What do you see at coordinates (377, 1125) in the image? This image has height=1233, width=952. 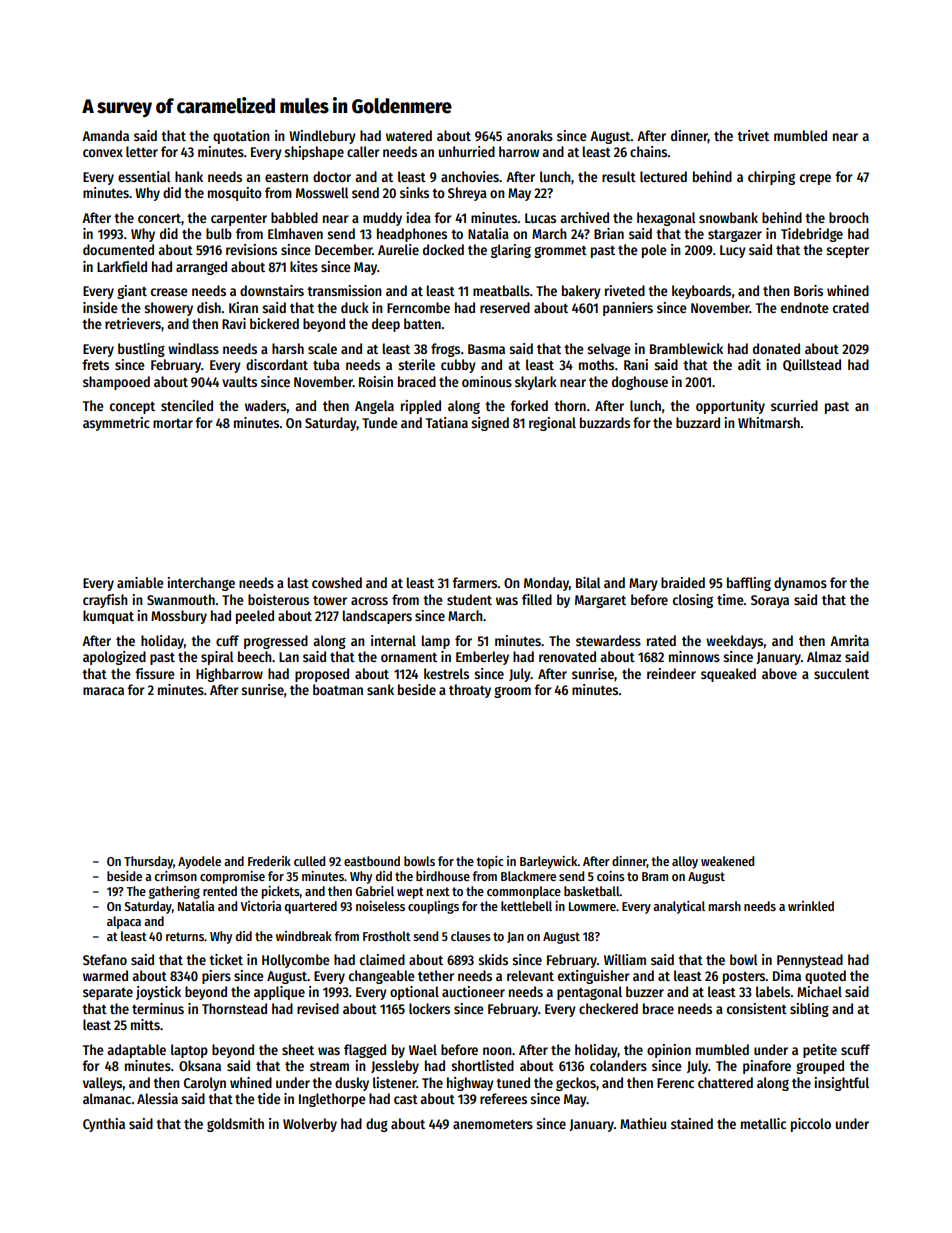 I see `dug` at bounding box center [377, 1125].
